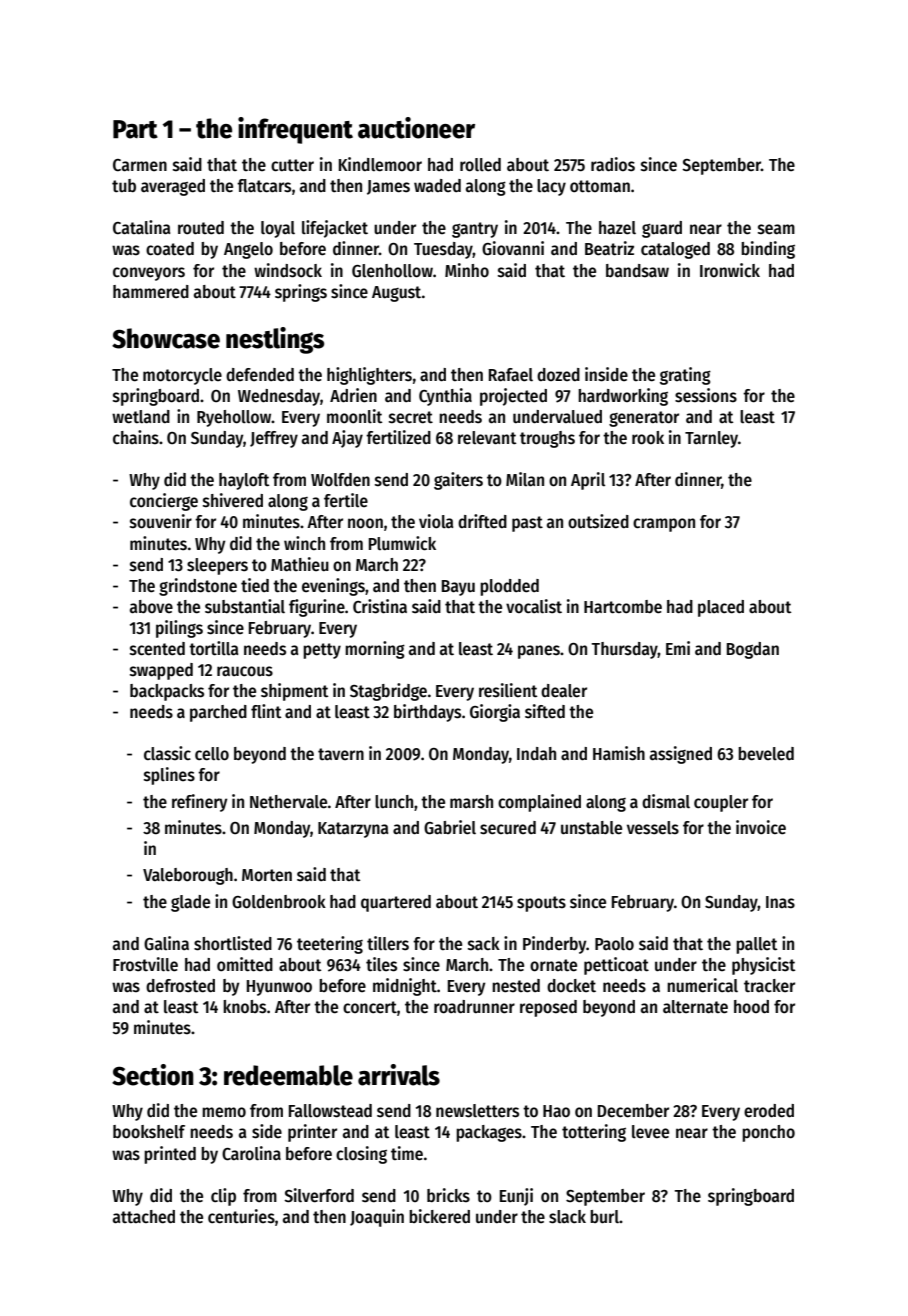 The width and height of the screenshot is (908, 1316). Describe the element at coordinates (145, 964) in the screenshot. I see `Frostville` at that location.
